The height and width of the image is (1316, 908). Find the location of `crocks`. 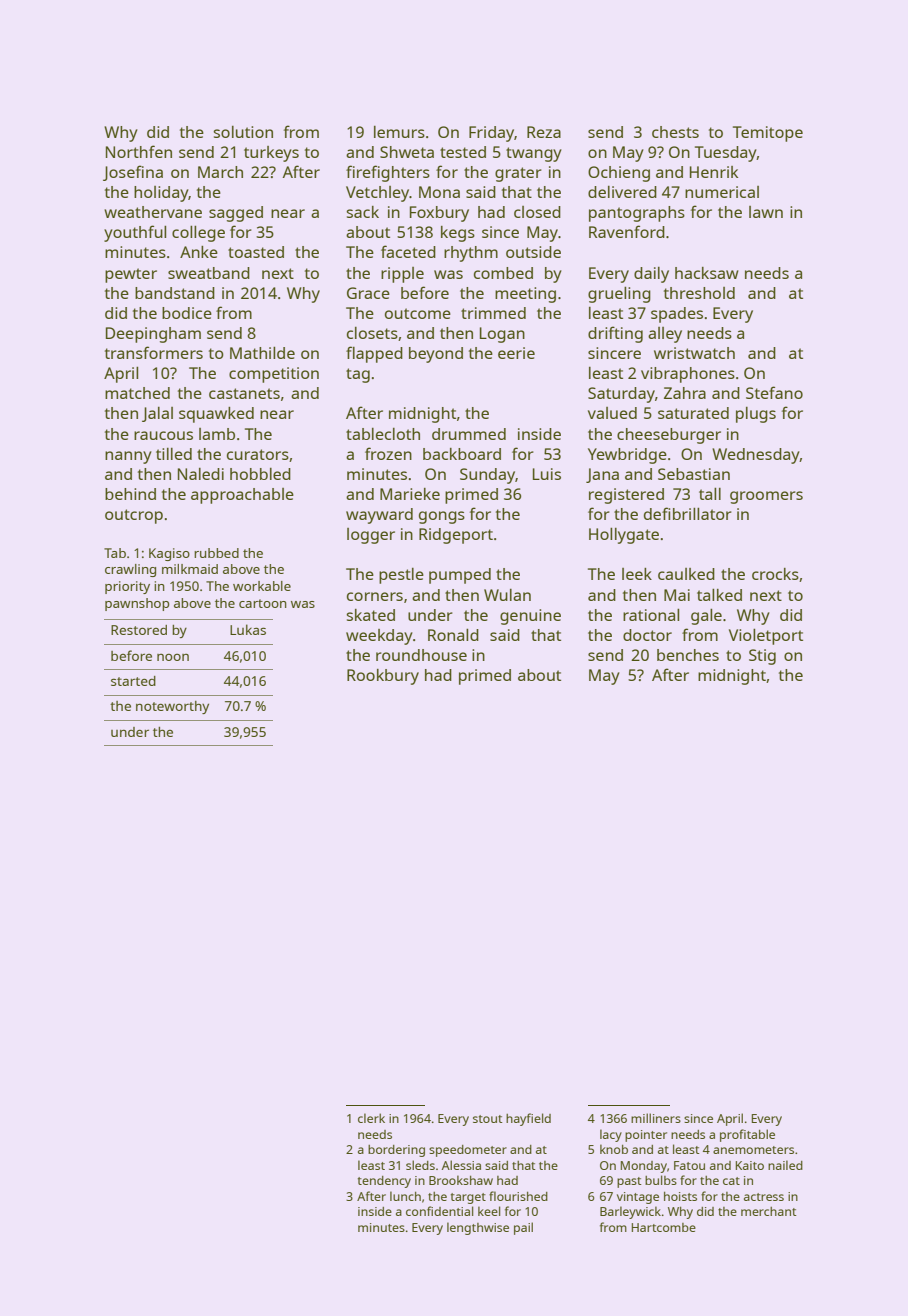

crocks is located at coordinates (775, 574).
